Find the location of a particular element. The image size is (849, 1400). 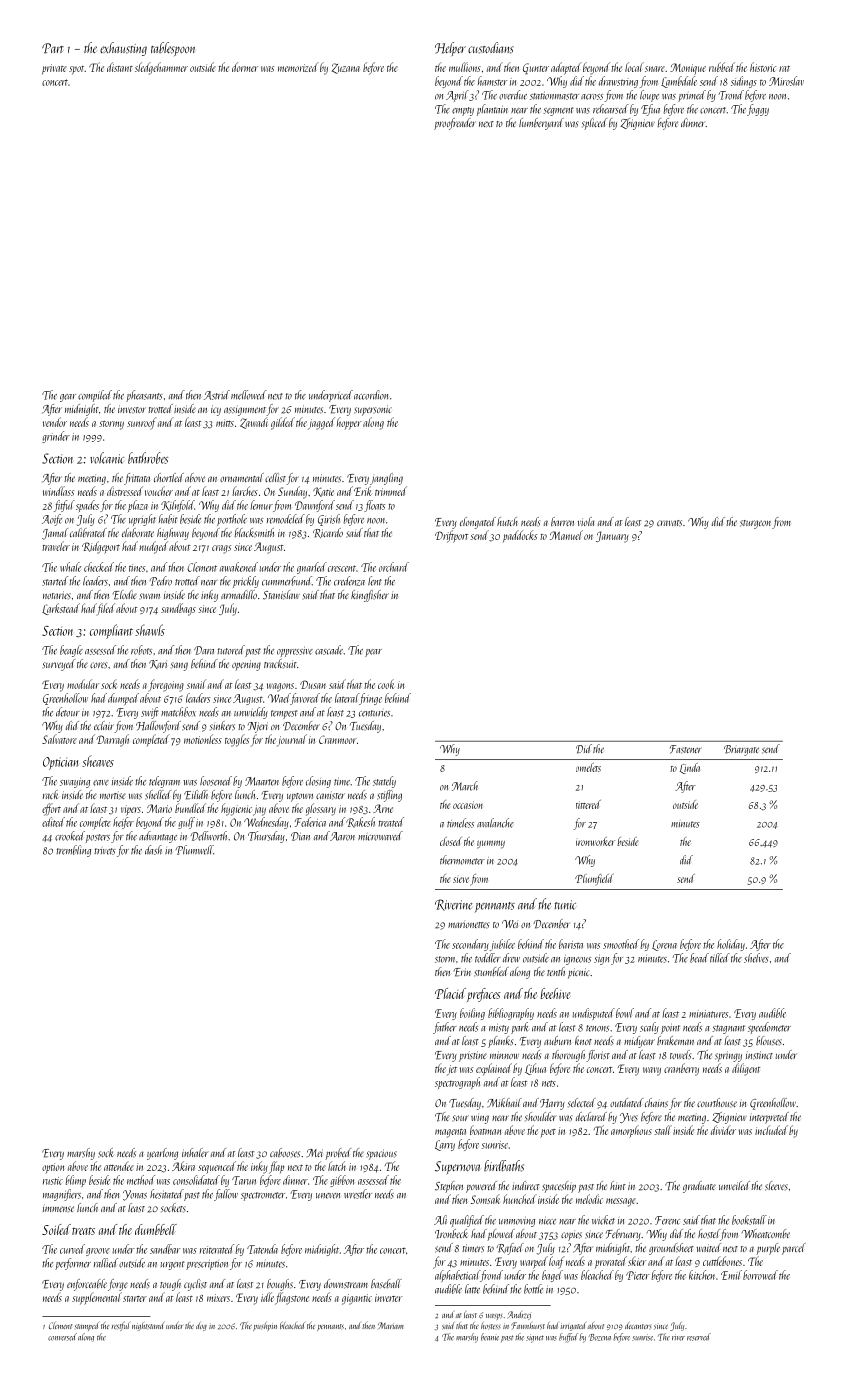

dormer is located at coordinates (245, 67).
